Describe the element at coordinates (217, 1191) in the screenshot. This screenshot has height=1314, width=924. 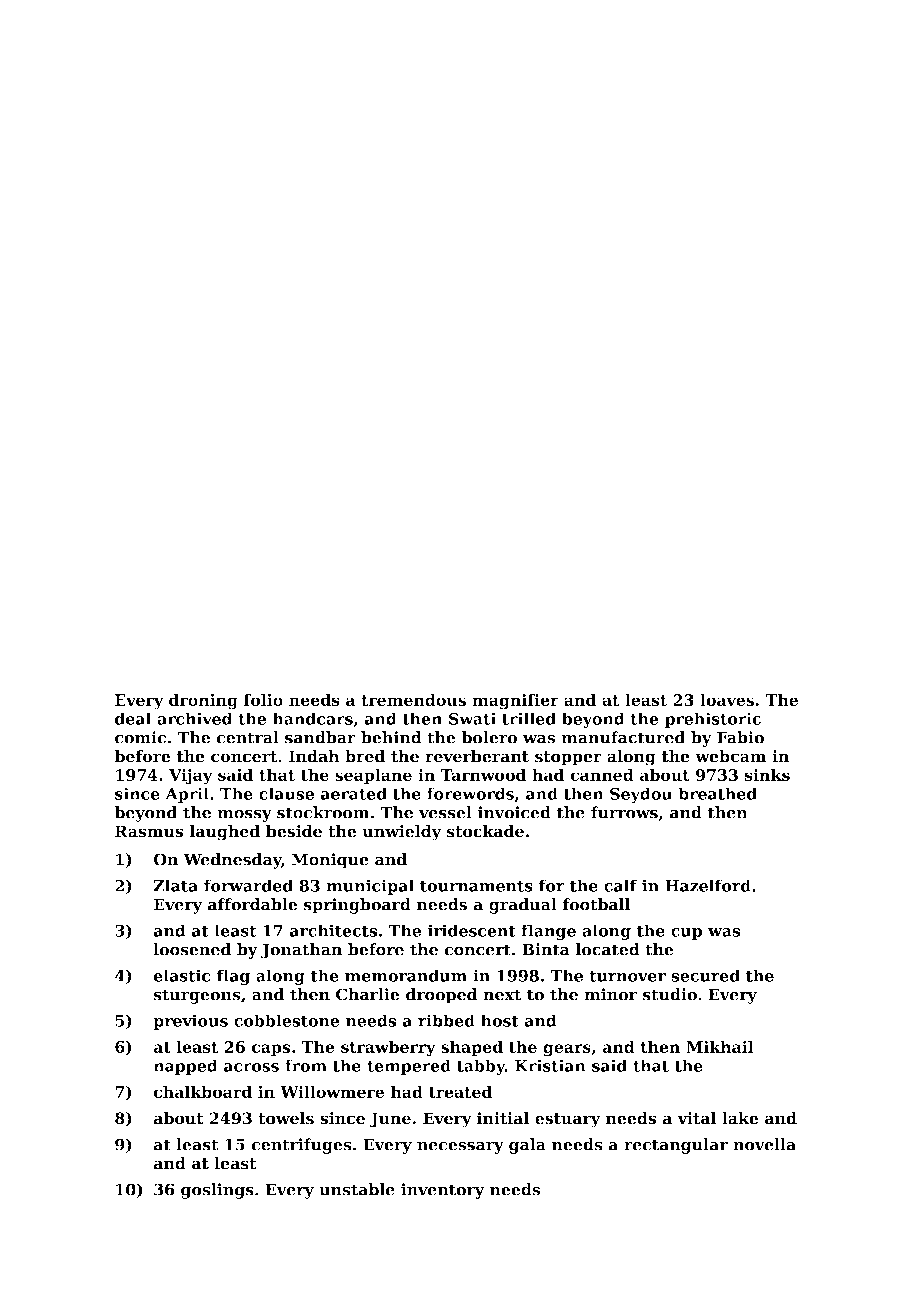
I see `goslings` at that location.
